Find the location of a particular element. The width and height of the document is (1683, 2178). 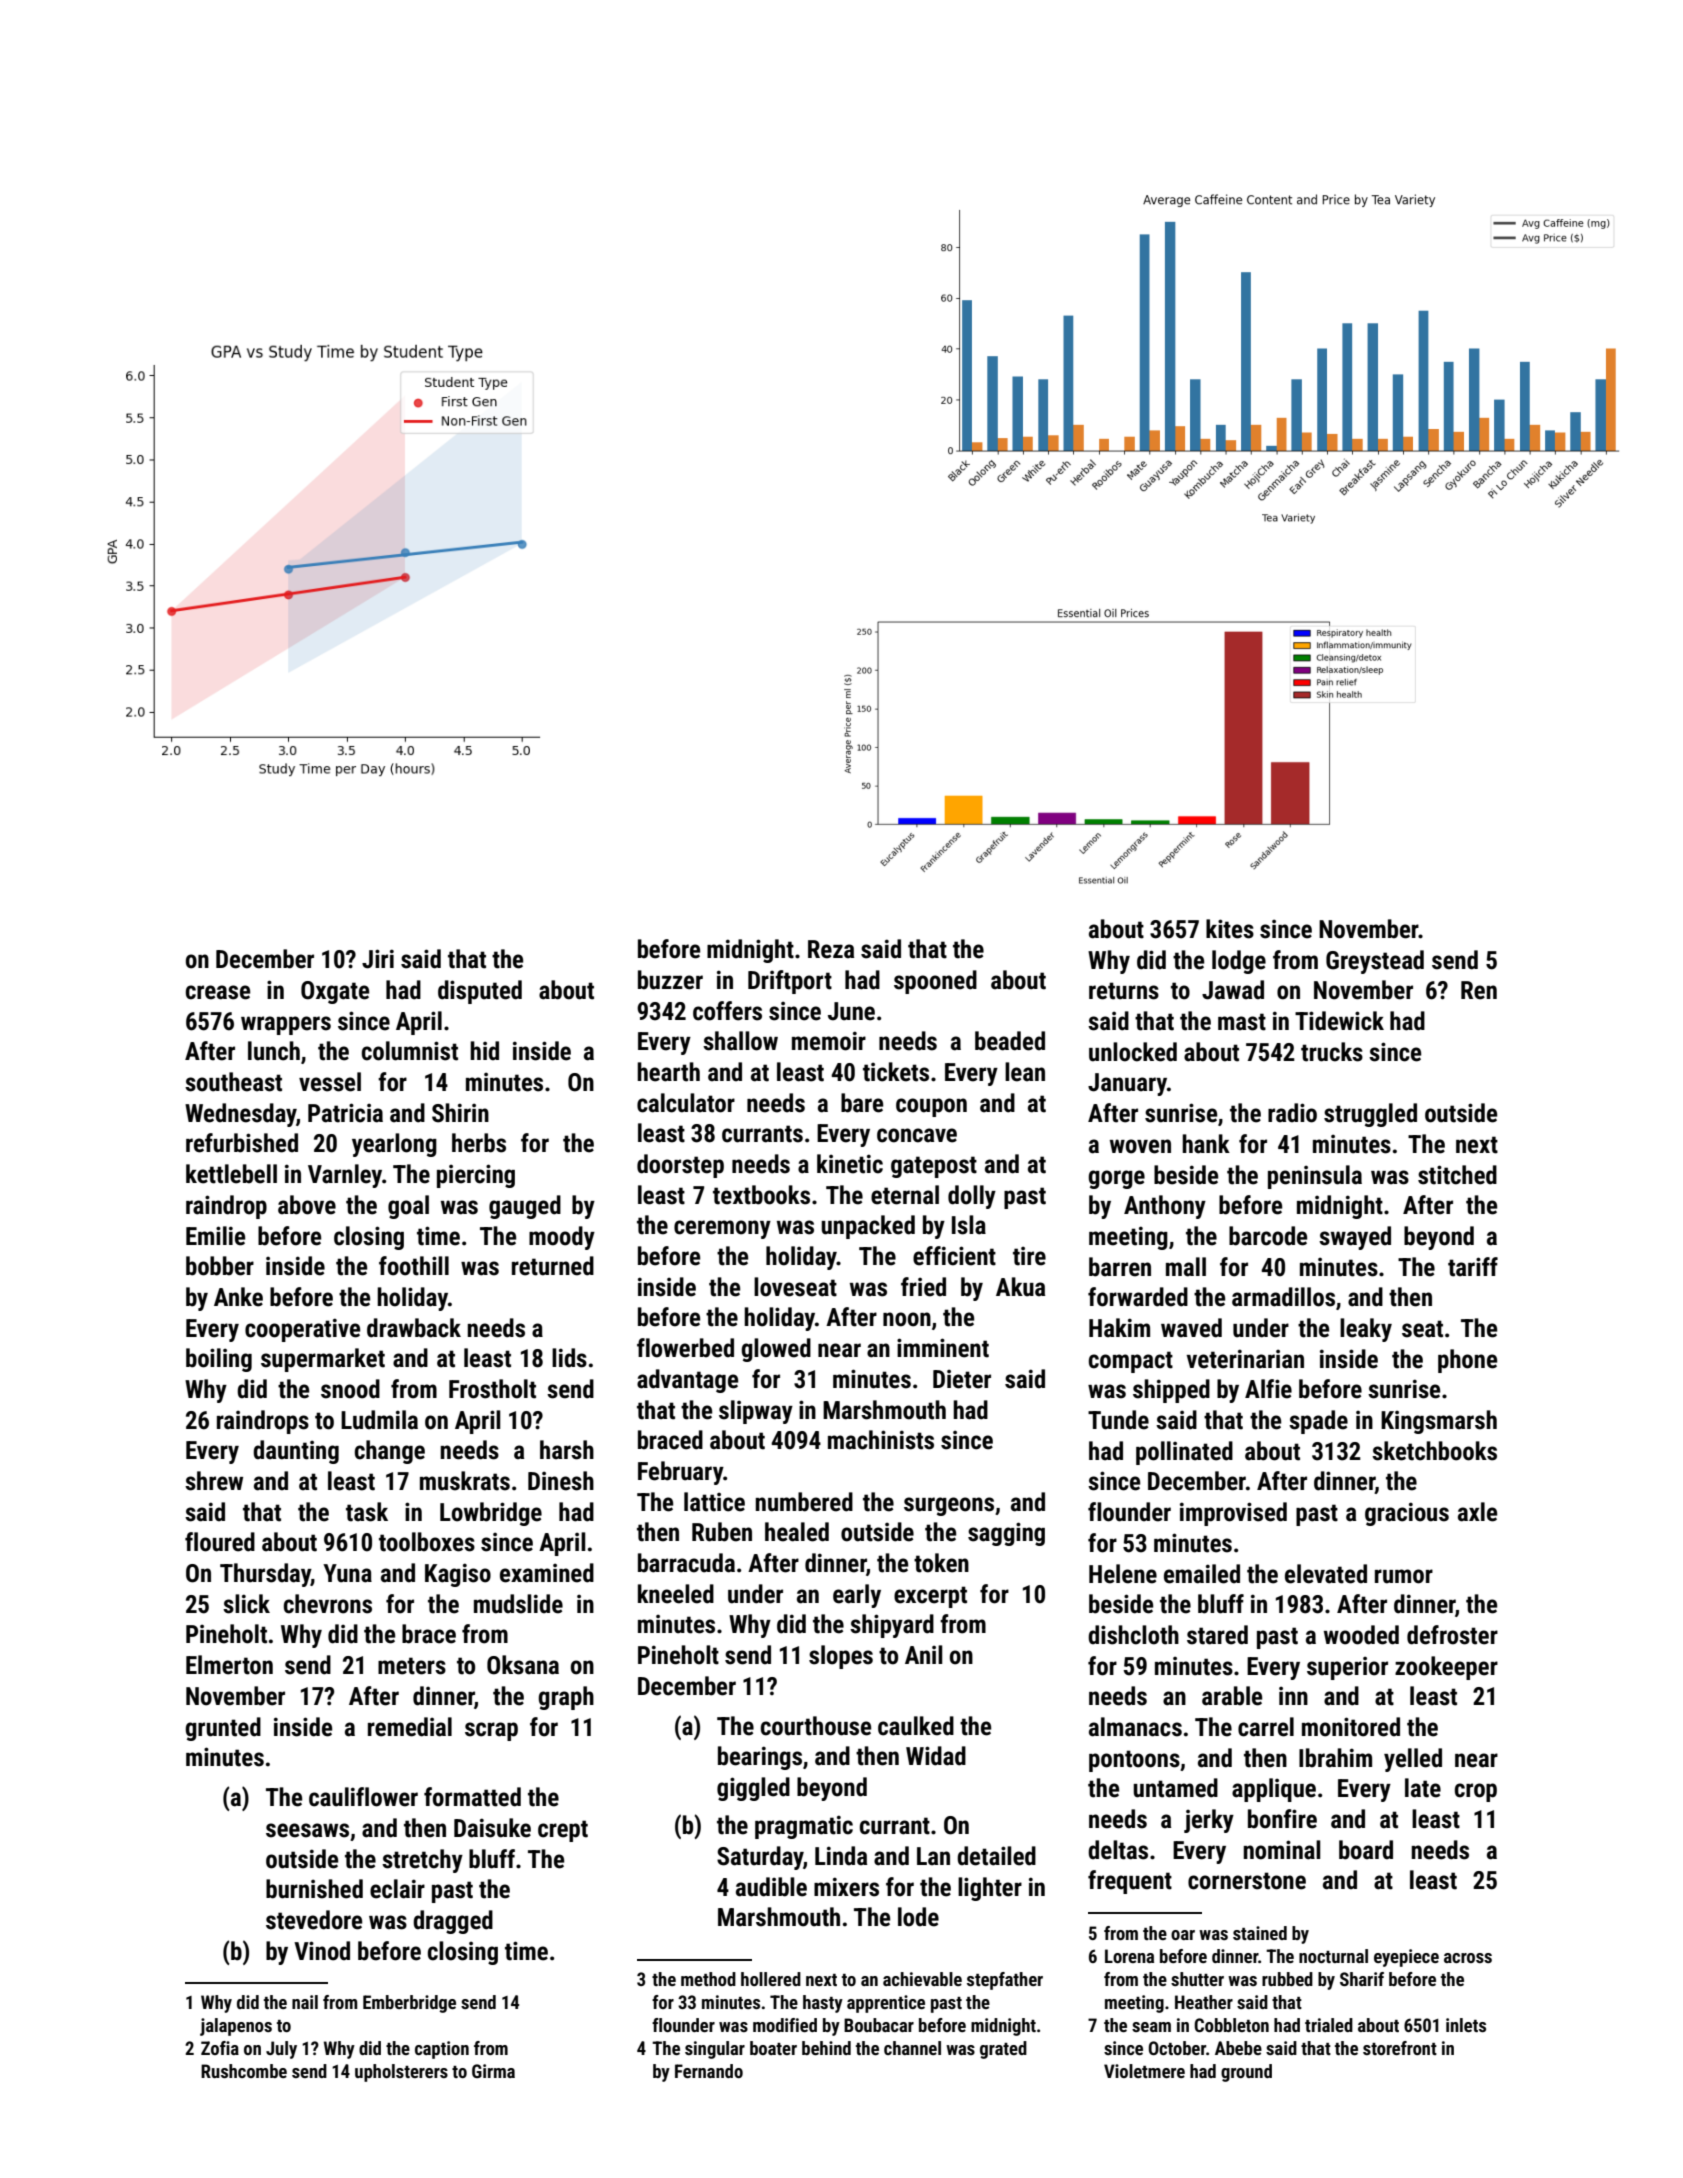

returns is located at coordinates (1124, 991).
